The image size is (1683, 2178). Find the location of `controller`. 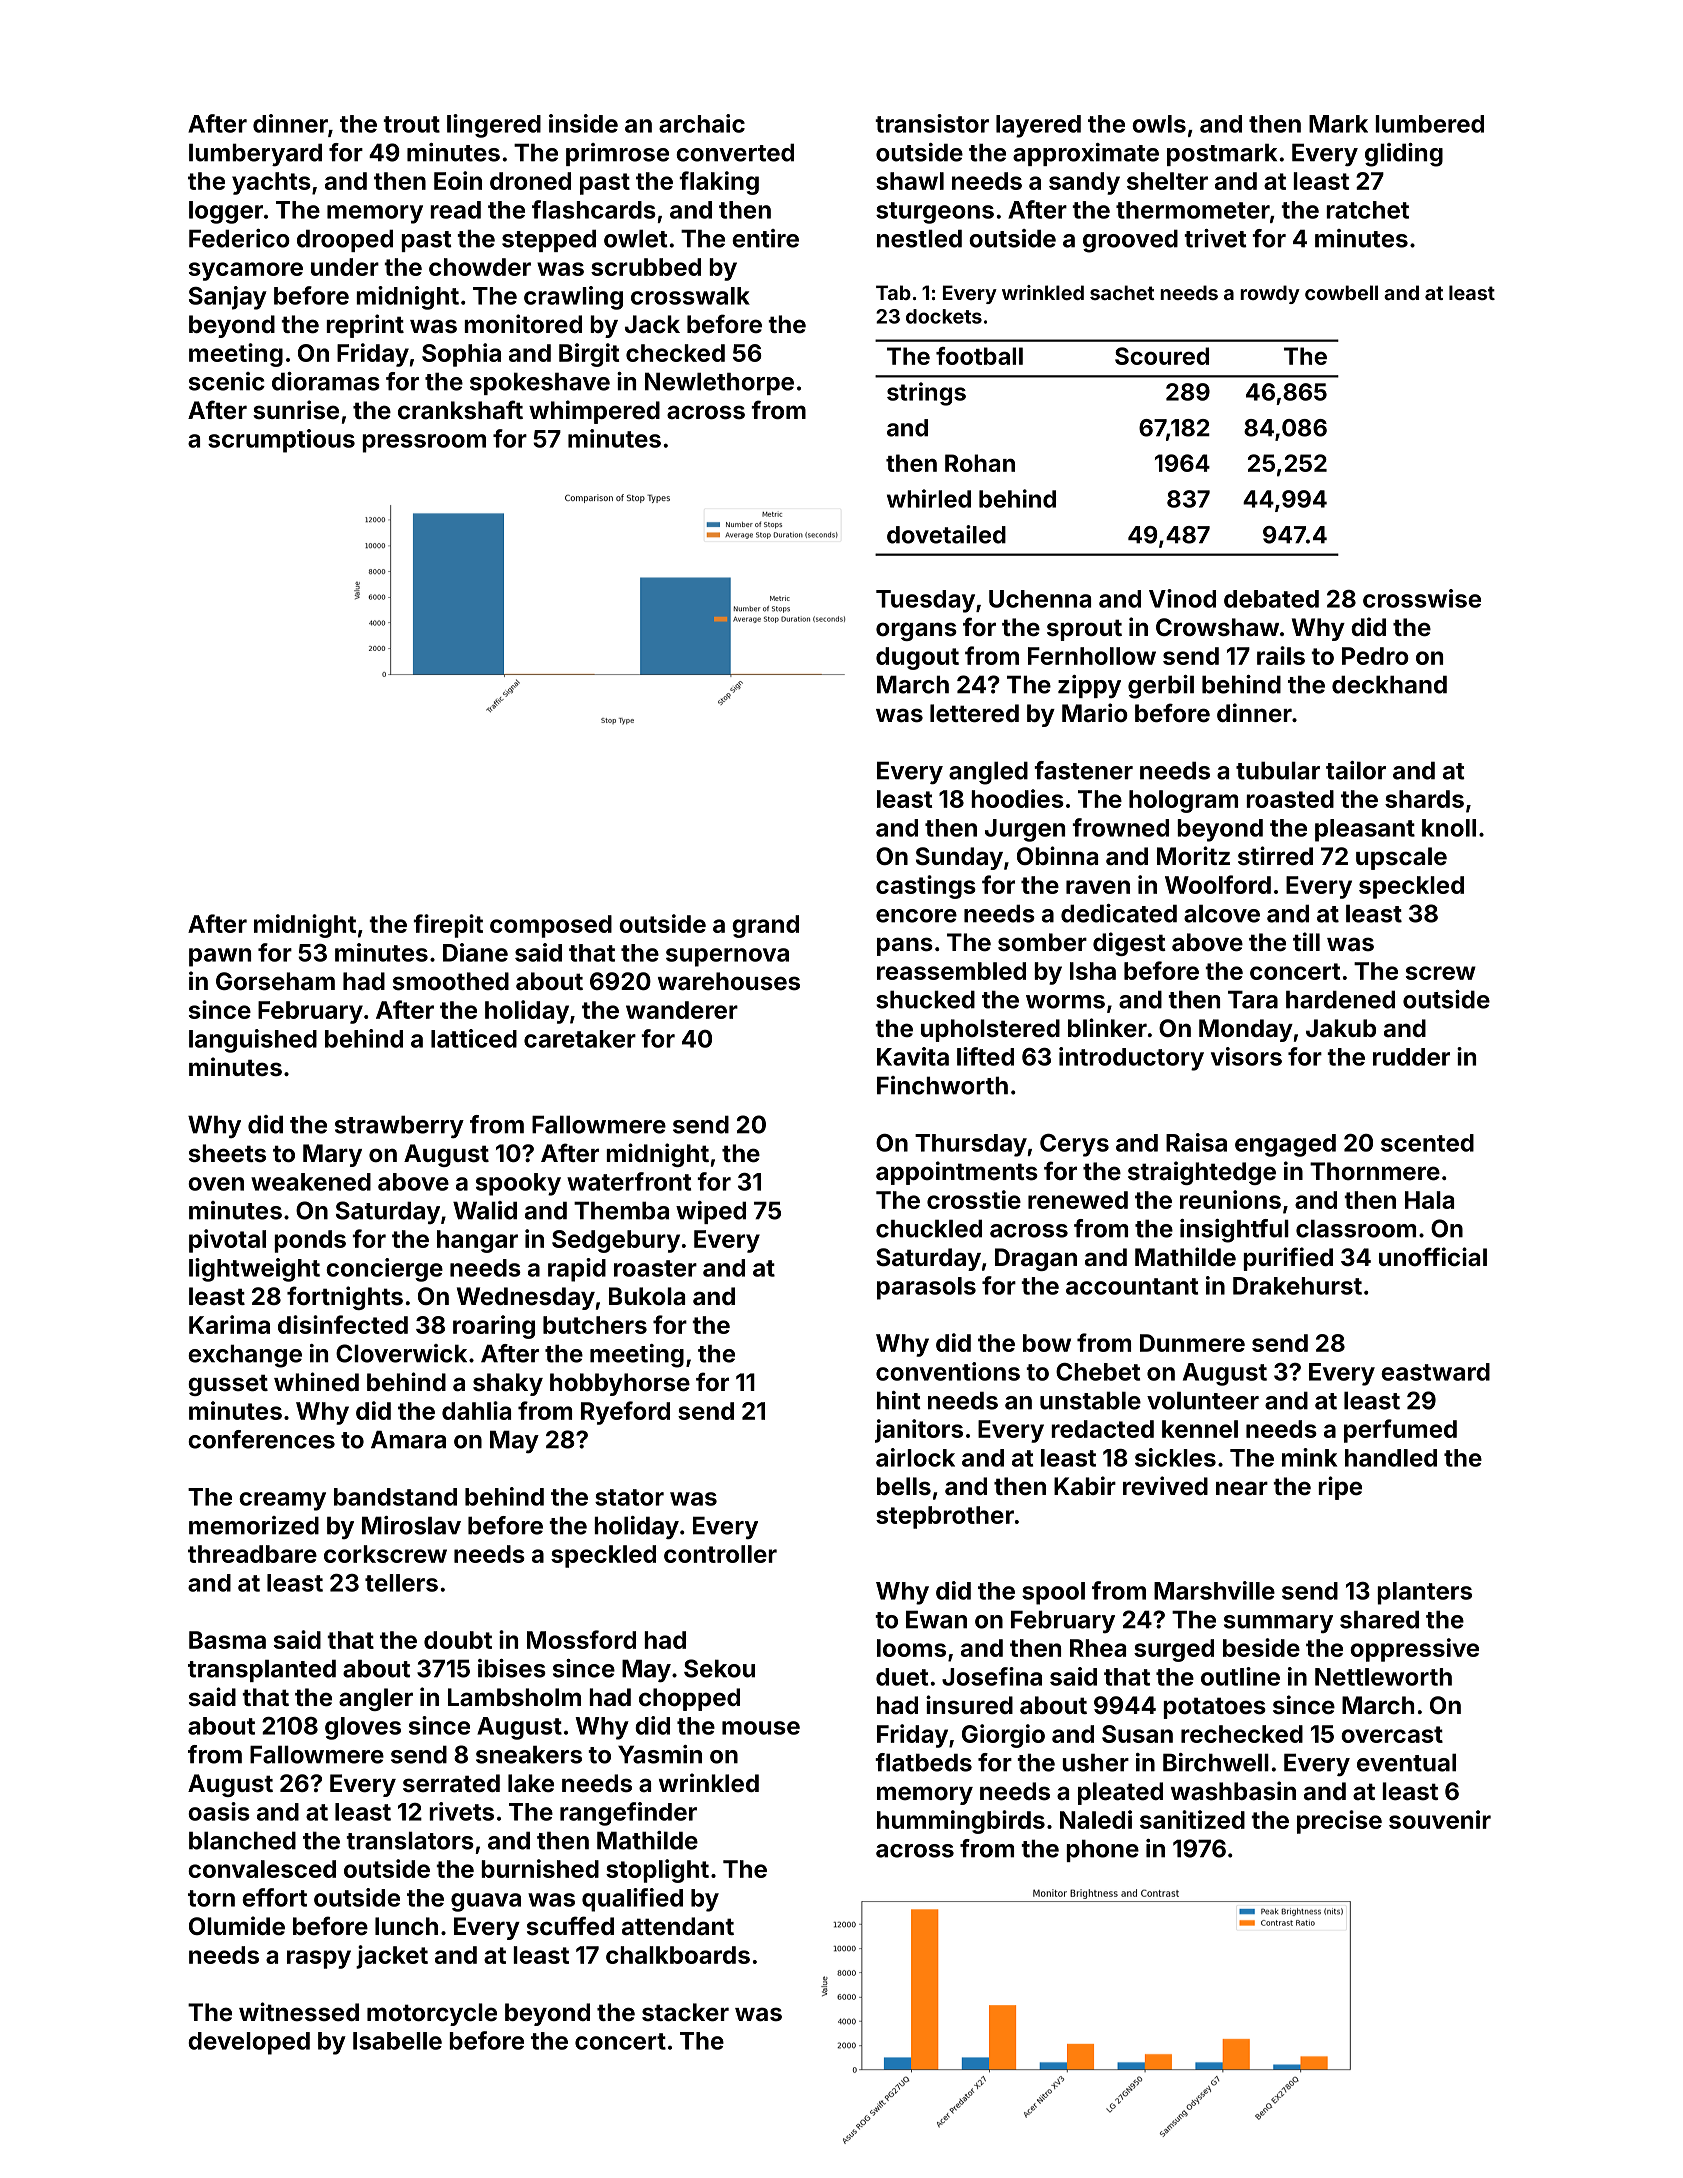

controller is located at coordinates (720, 1554).
